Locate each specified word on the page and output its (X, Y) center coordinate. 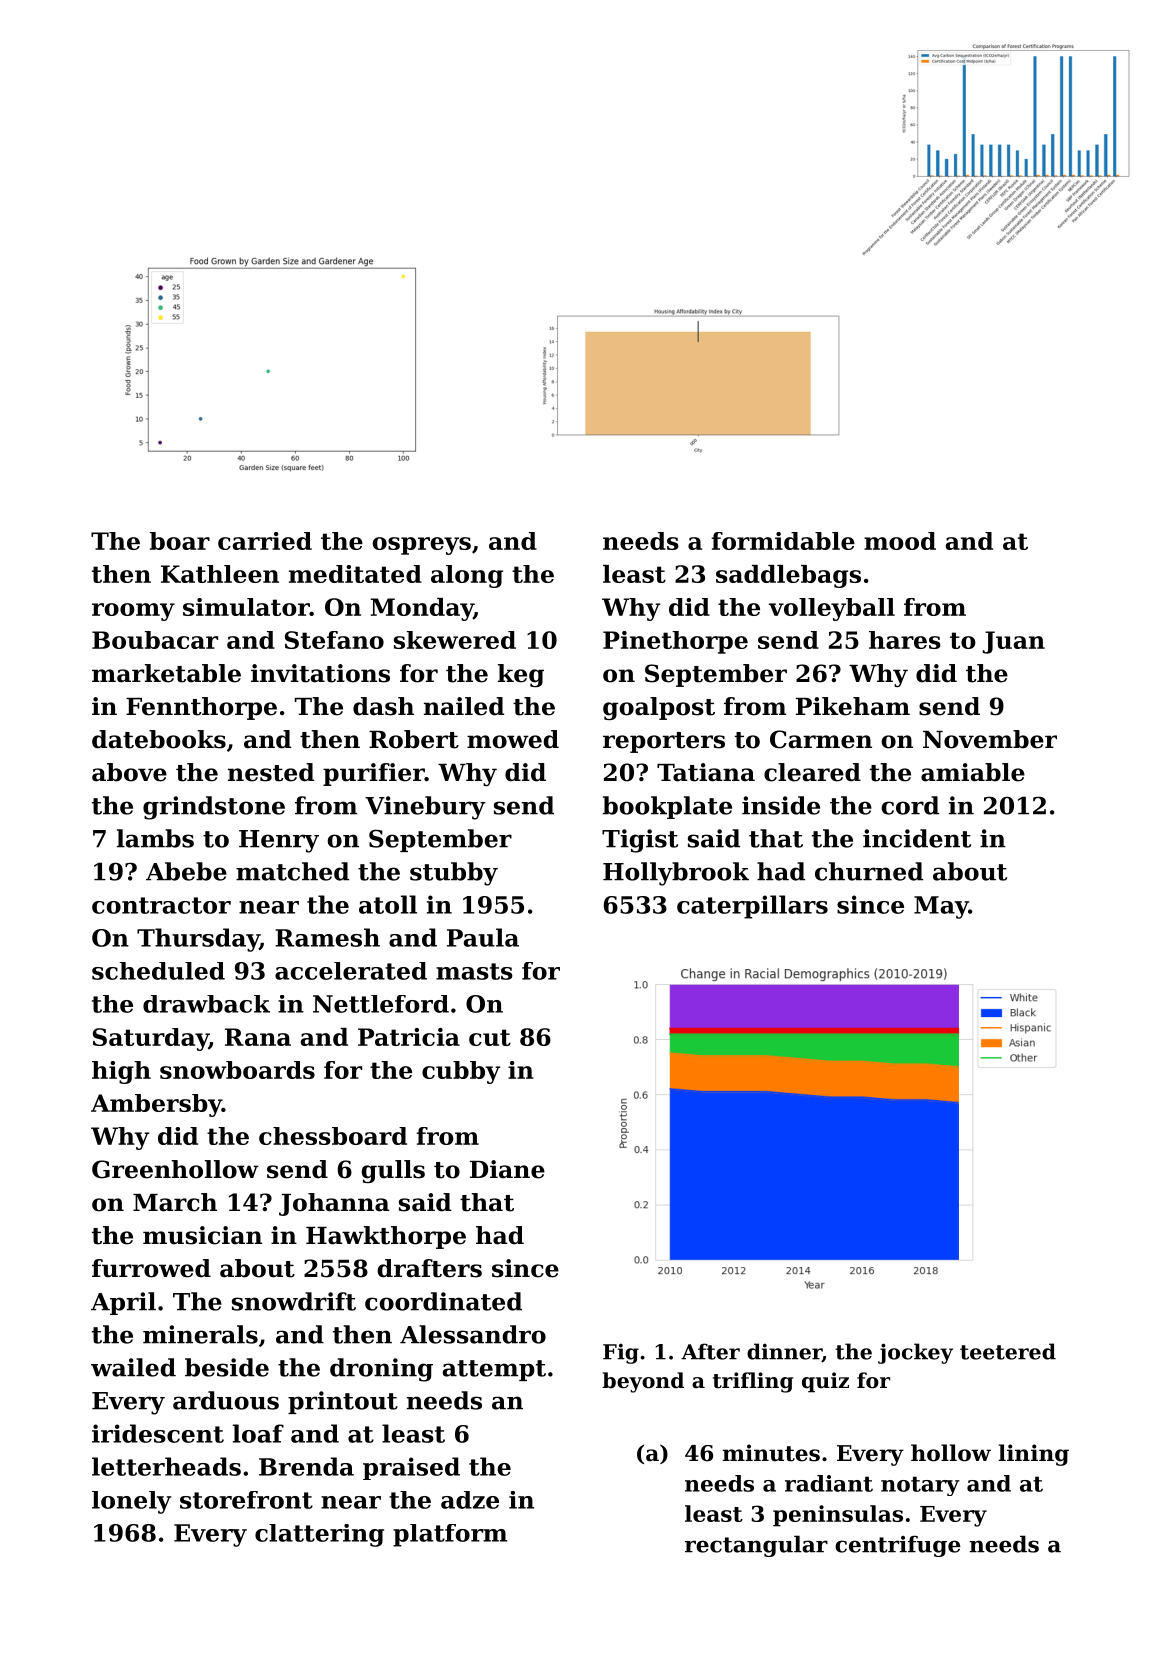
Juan (1014, 642)
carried (265, 541)
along (467, 576)
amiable (973, 772)
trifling (753, 1382)
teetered (1008, 1351)
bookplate (667, 807)
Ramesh (327, 937)
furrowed (151, 1268)
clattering (319, 1535)
